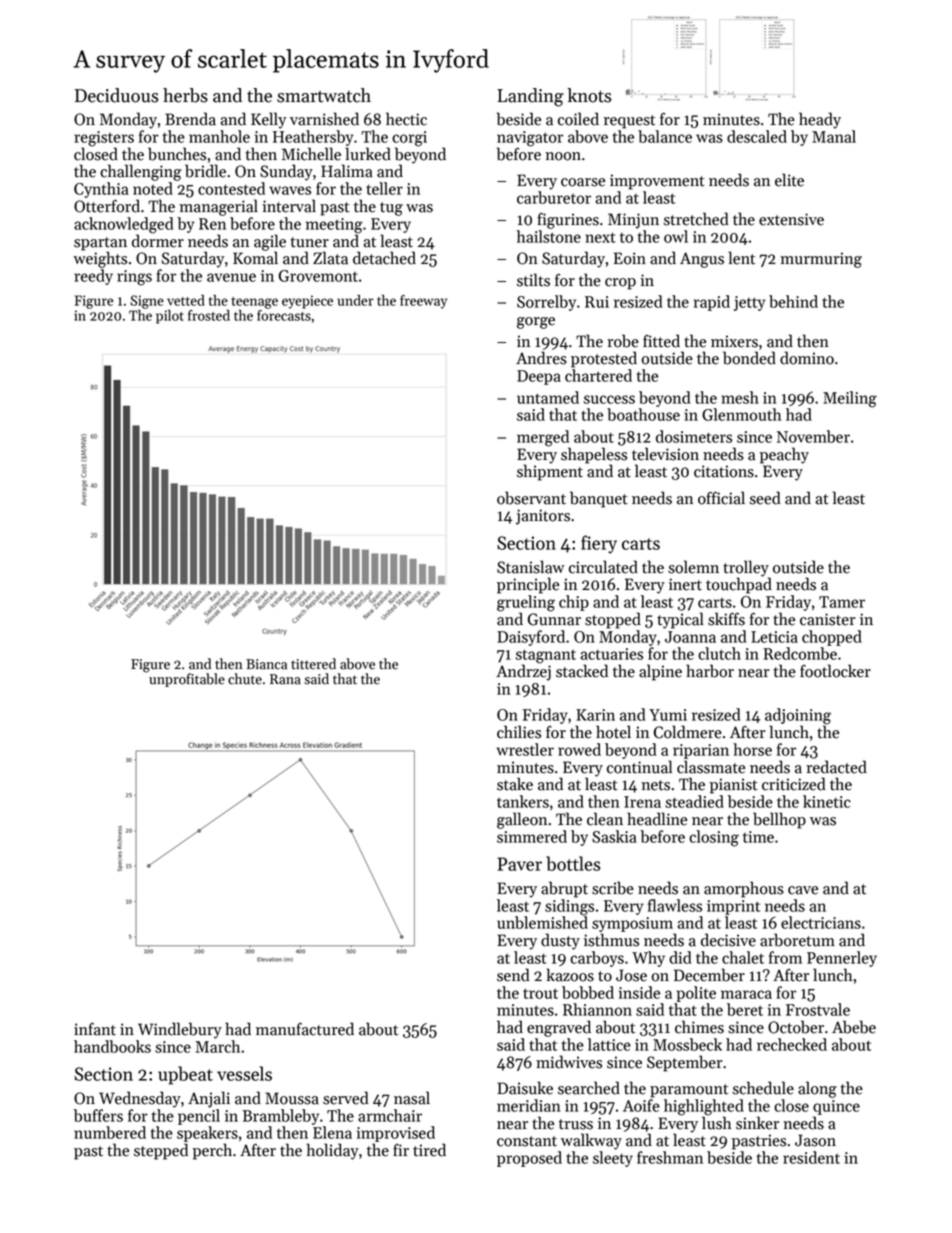 This screenshot has height=1233, width=952. I want to click on Aoife, so click(641, 1105).
